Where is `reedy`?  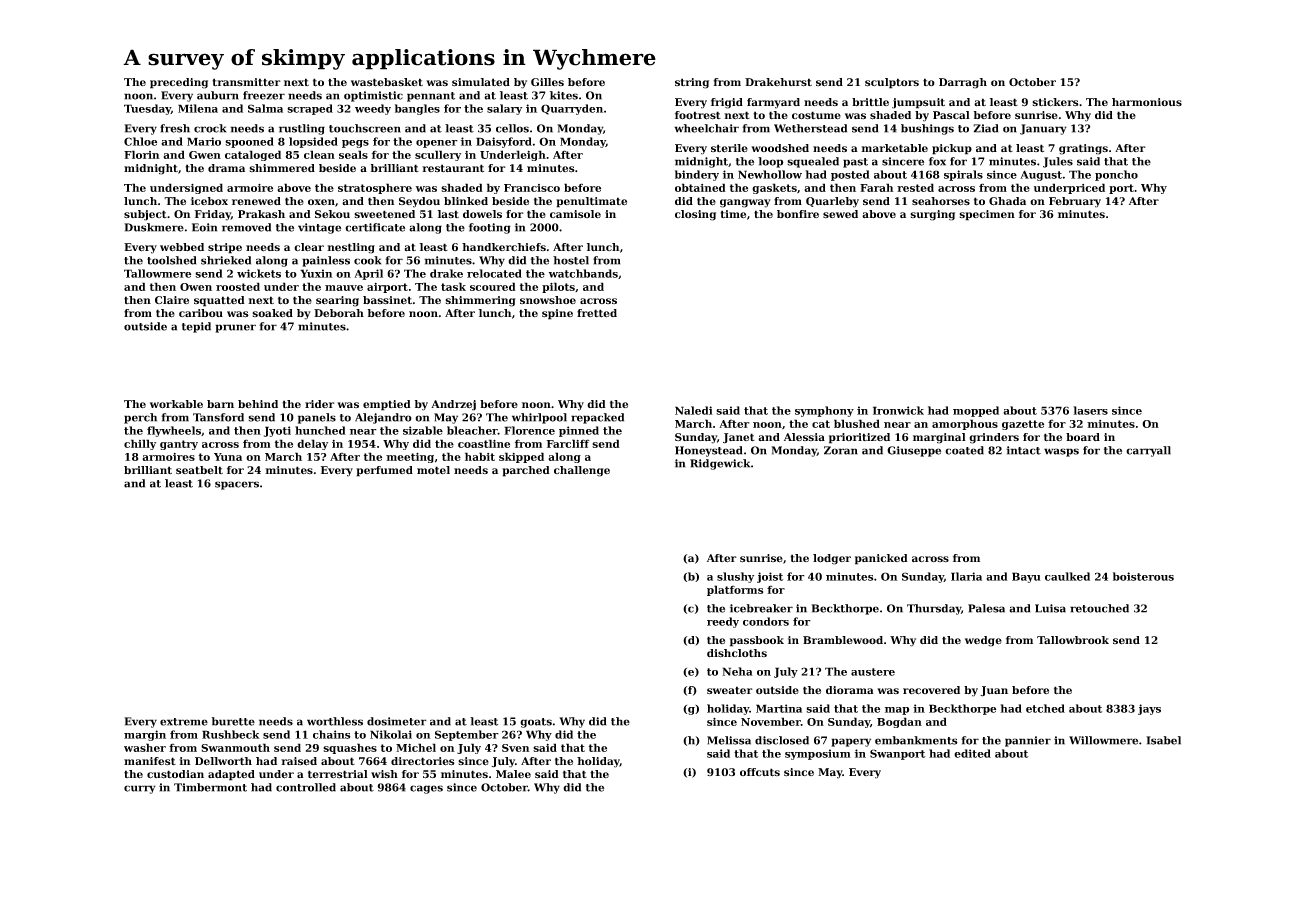 reedy is located at coordinates (723, 622).
